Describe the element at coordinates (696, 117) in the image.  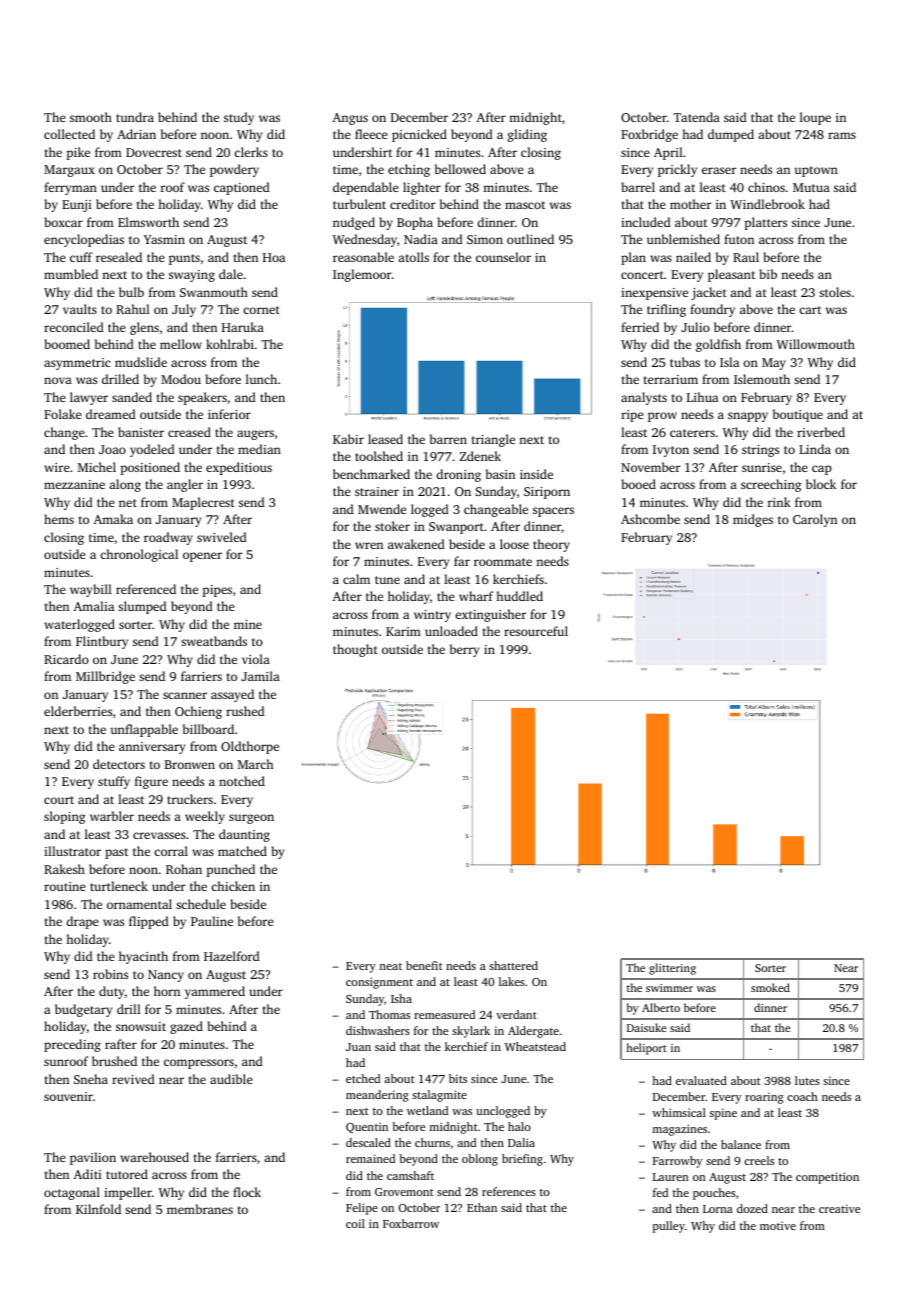
I see `Tatenda` at that location.
